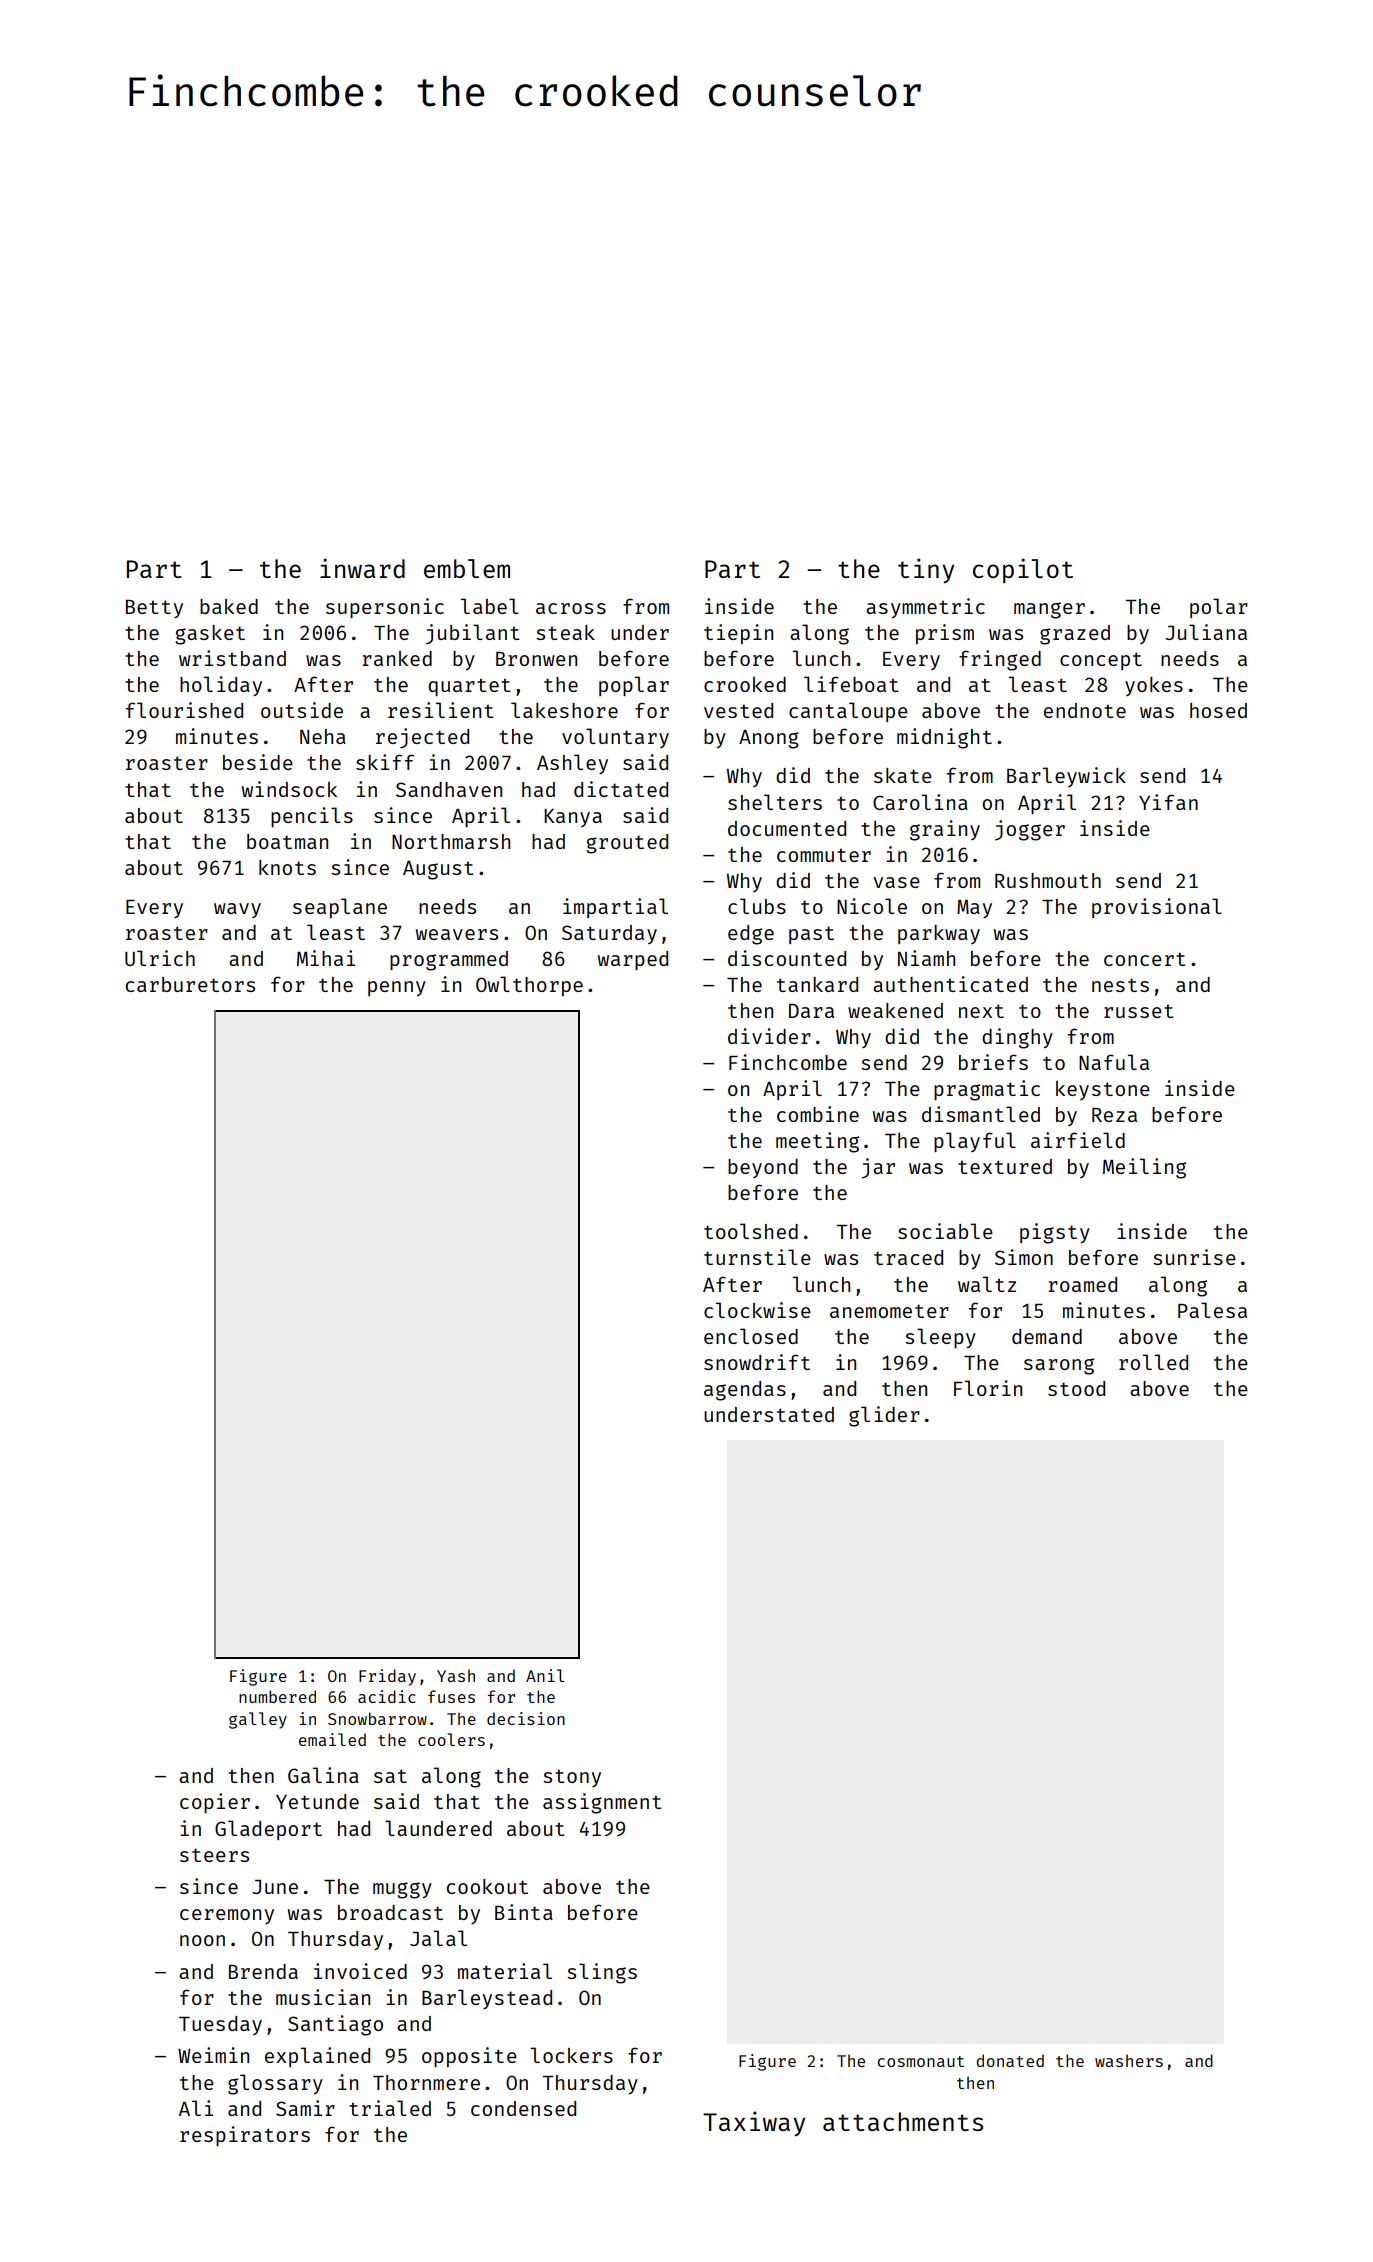  Describe the element at coordinates (184, 710) in the document. I see `flourished` at that location.
